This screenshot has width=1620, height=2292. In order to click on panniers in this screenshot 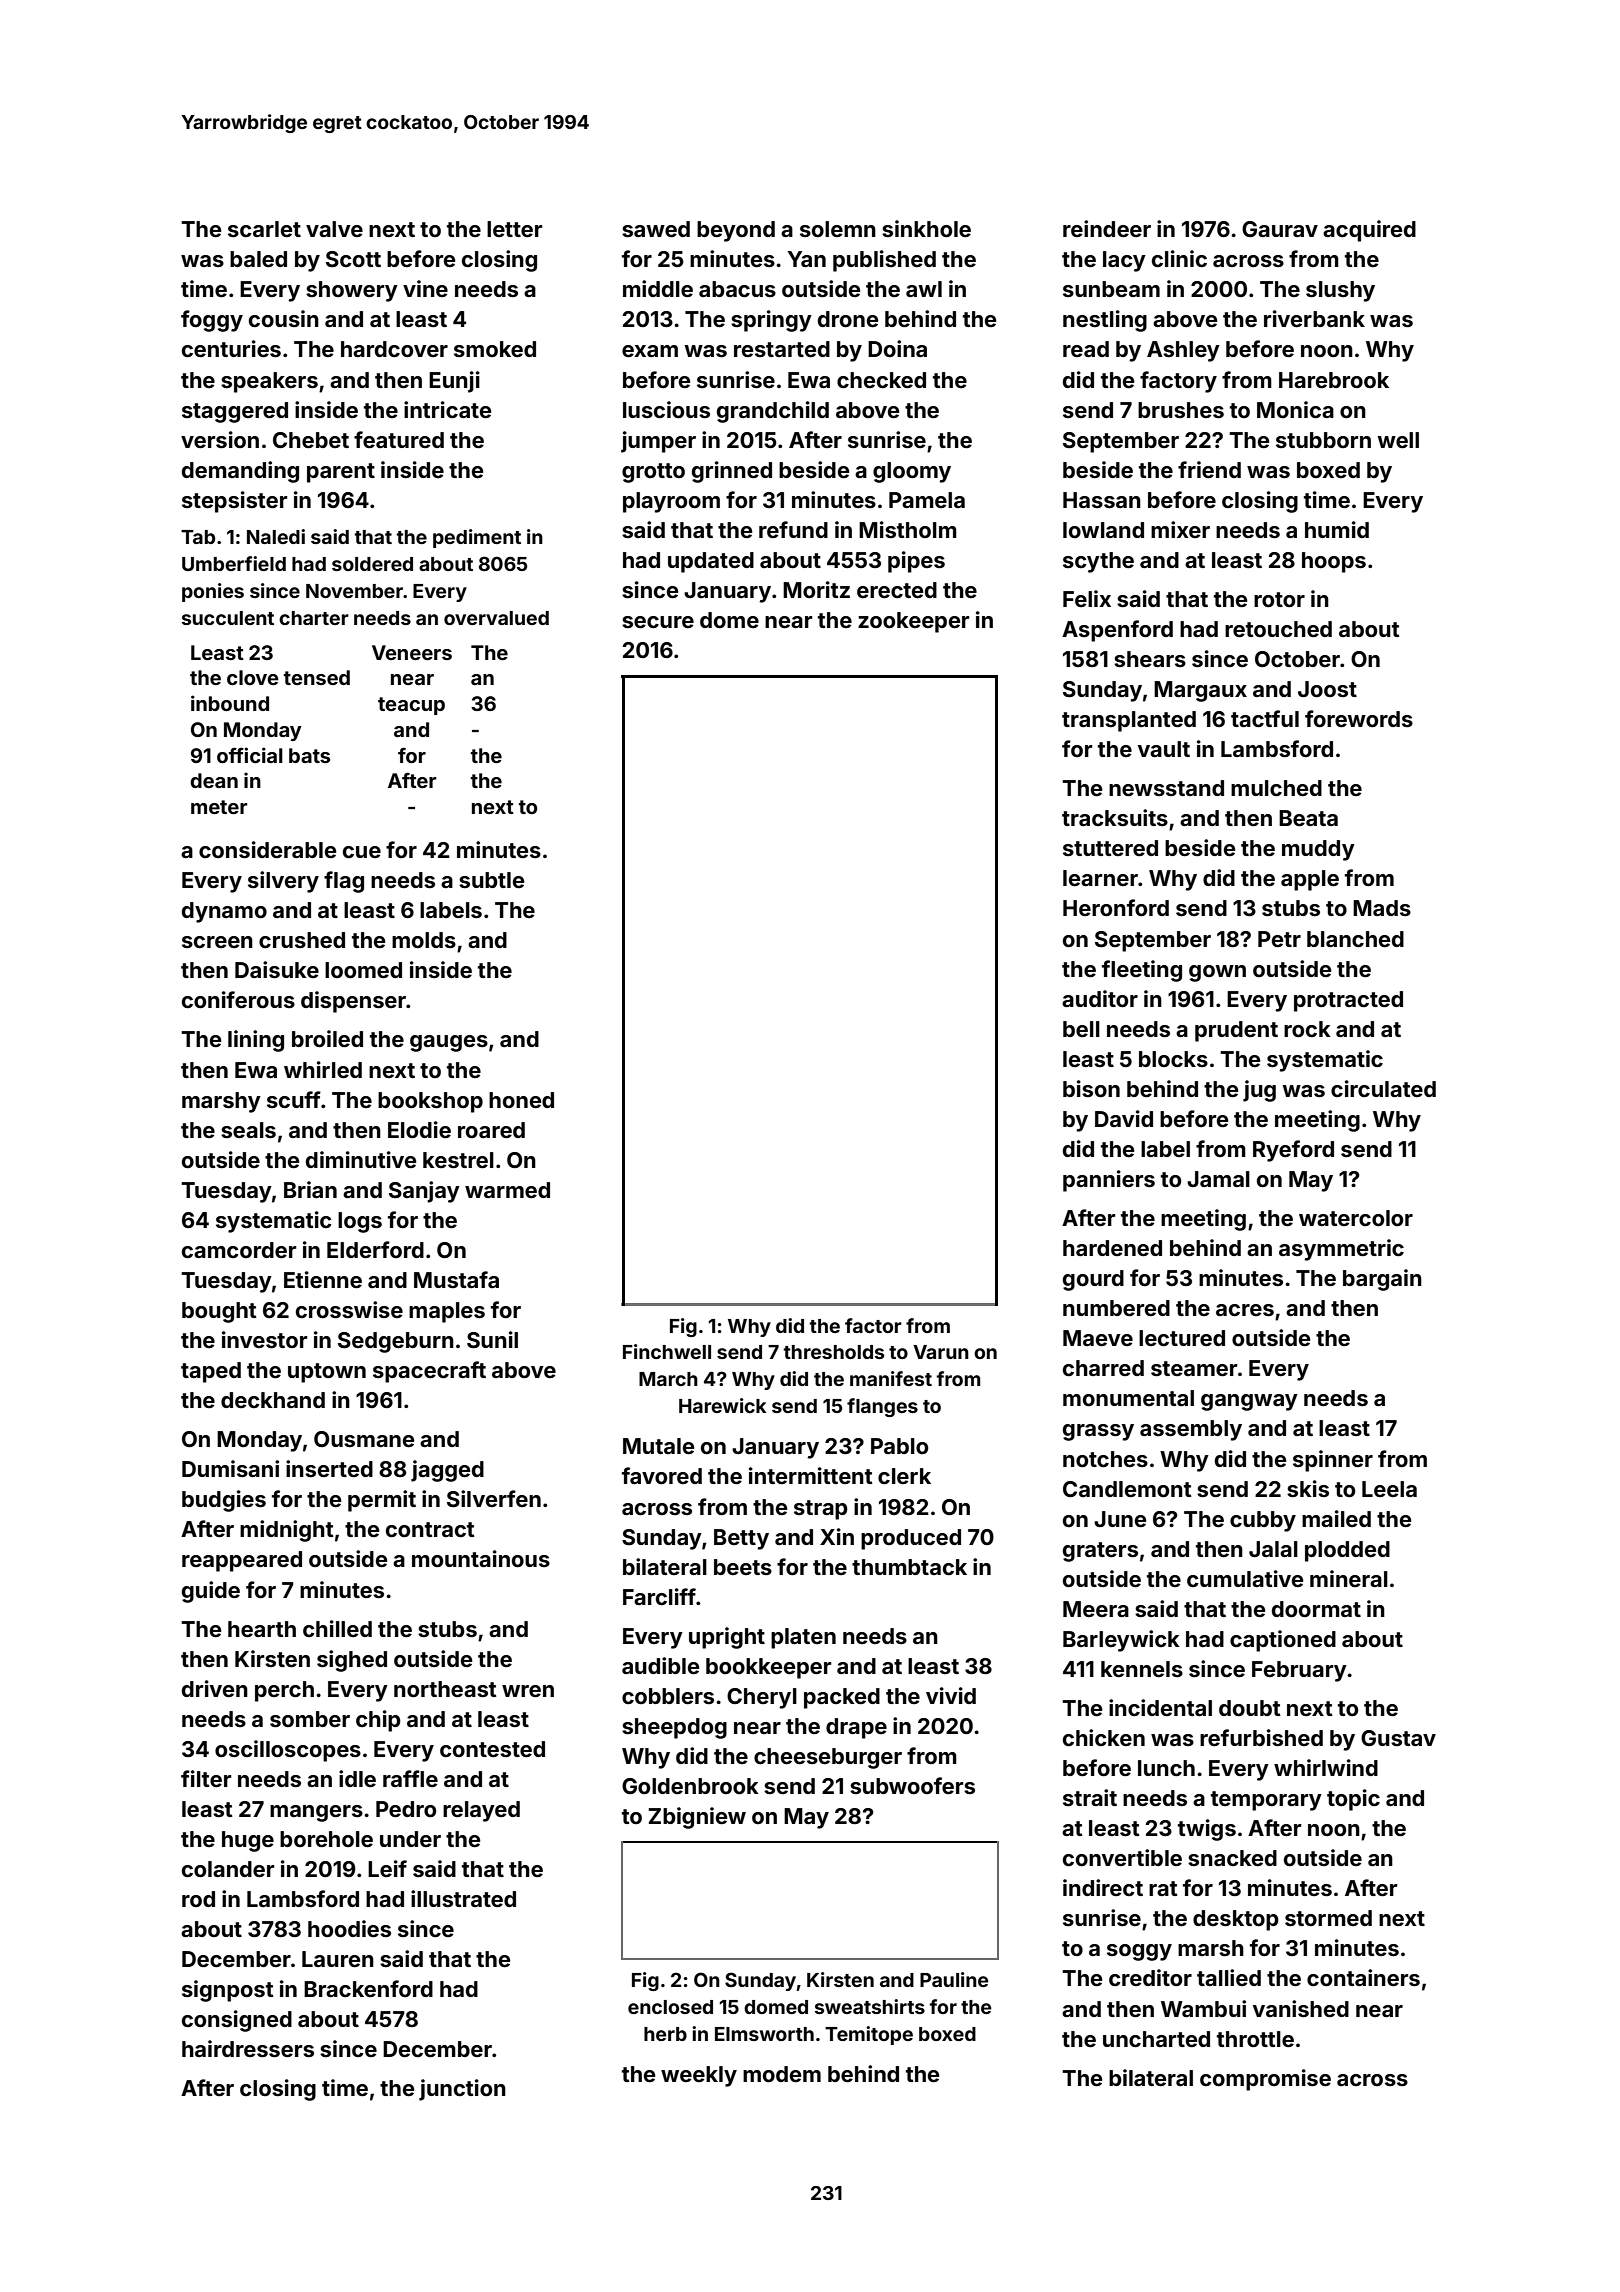, I will do `click(1109, 1181)`.
